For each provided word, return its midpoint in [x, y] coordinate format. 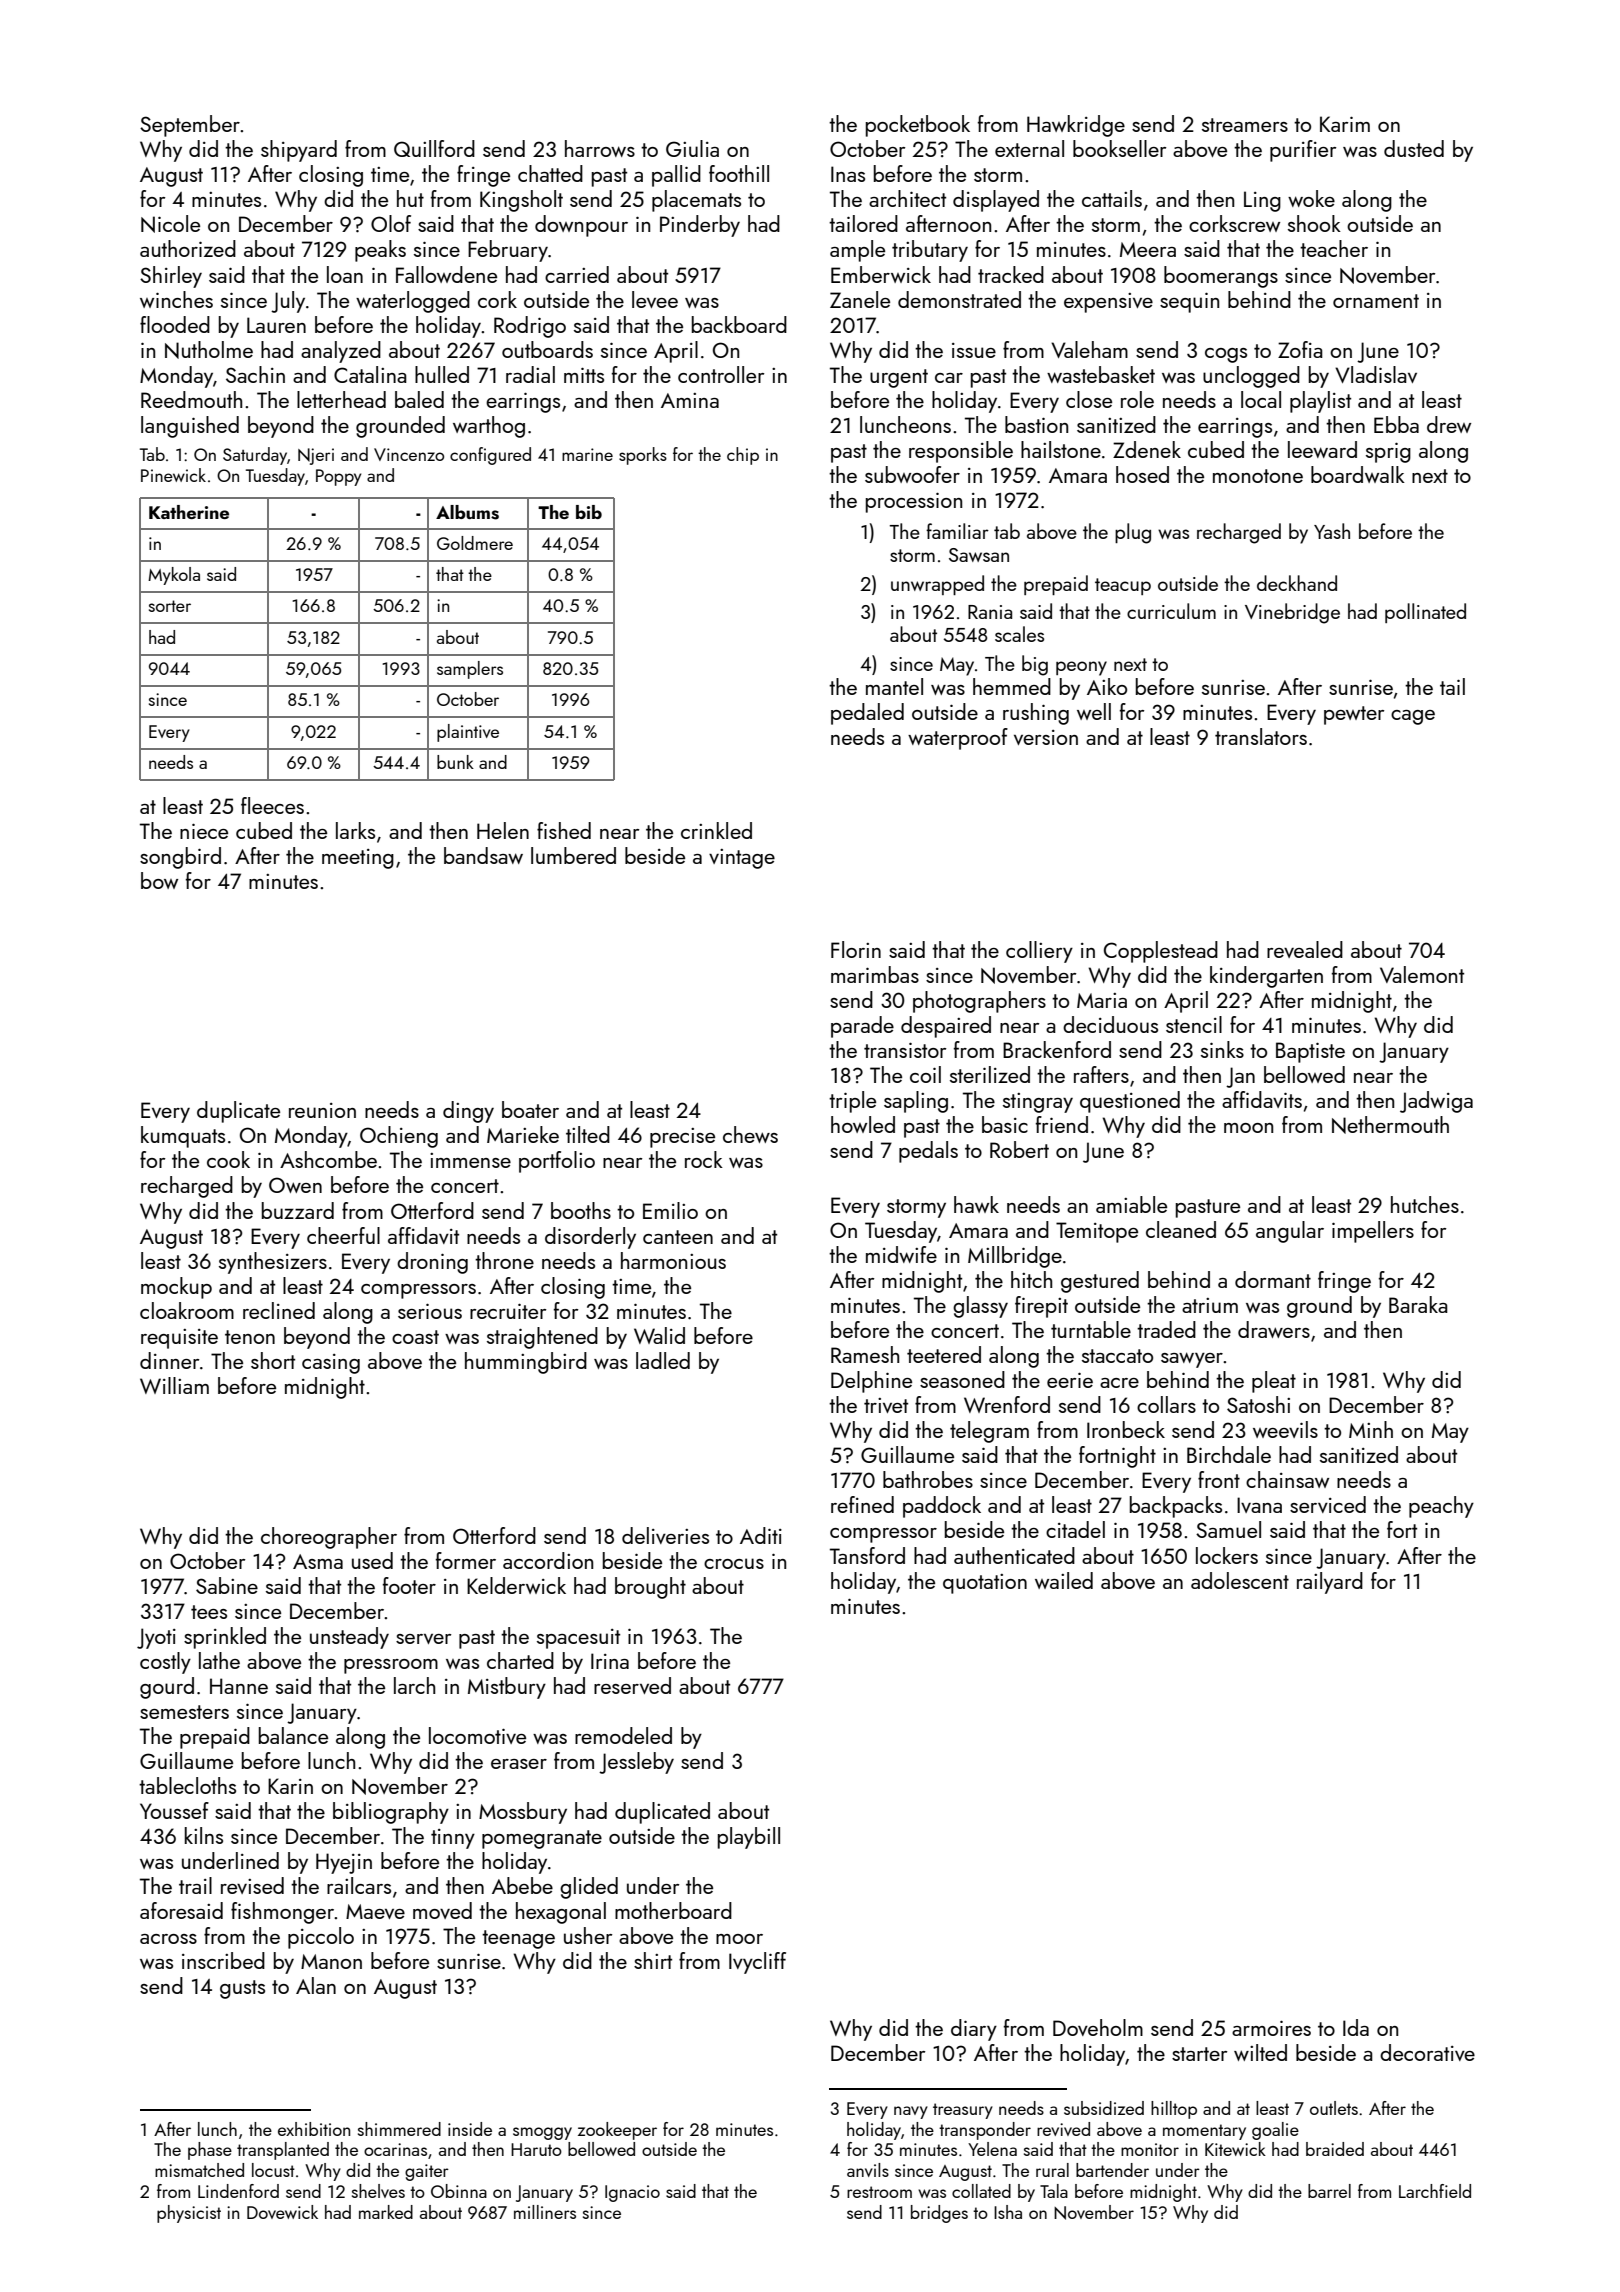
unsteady [349, 1638]
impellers [1373, 1232]
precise [682, 1138]
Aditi [761, 1535]
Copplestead [1161, 952]
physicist [189, 2214]
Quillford [434, 148]
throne [504, 1260]
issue [974, 350]
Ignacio [632, 2193]
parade [862, 1027]
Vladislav [1376, 374]
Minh [1371, 1429]
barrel [1329, 2191]
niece [204, 831]
